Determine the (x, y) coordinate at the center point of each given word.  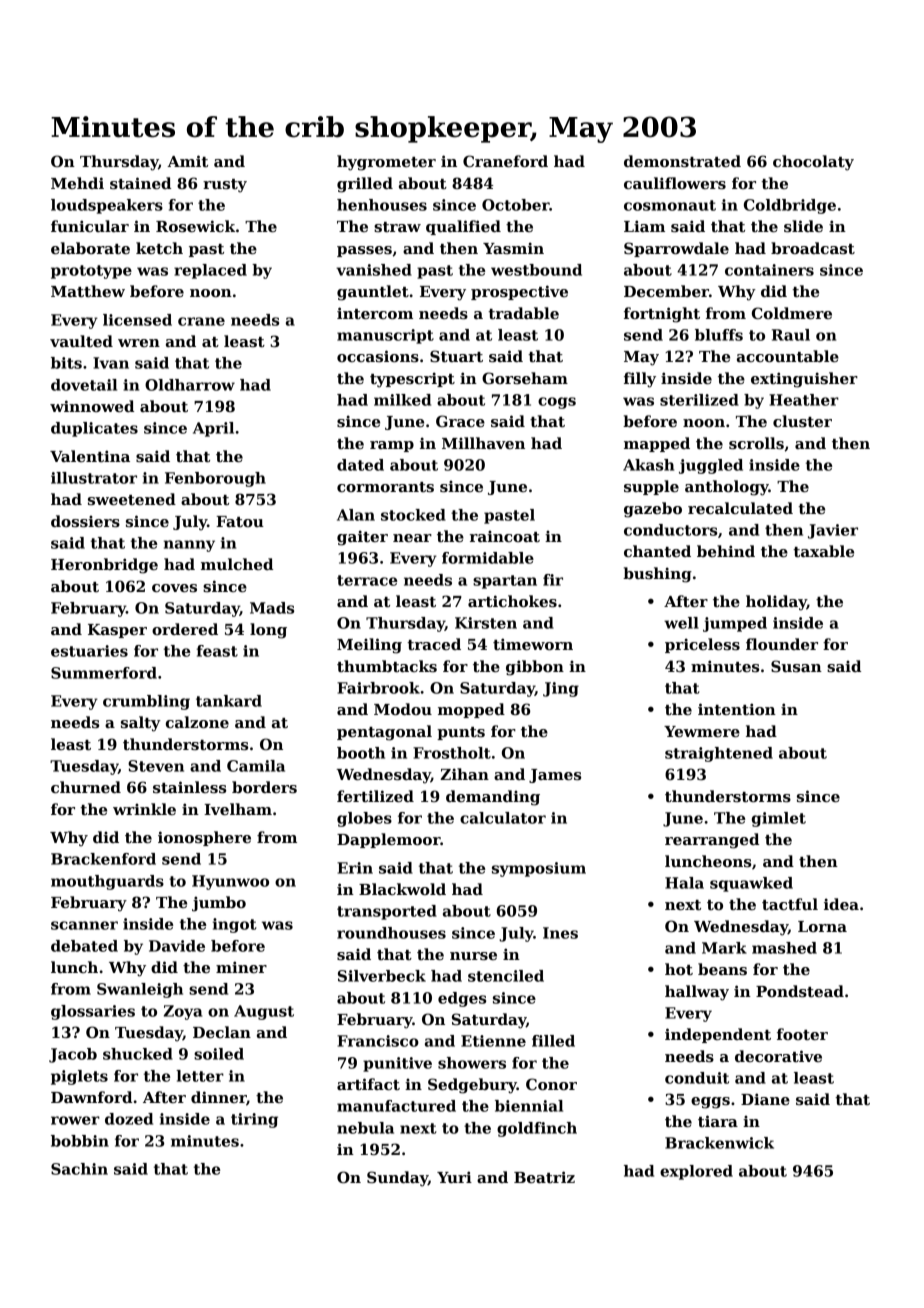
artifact (368, 1084)
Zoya (183, 1012)
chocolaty (813, 163)
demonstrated (682, 161)
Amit (187, 161)
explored (696, 1172)
